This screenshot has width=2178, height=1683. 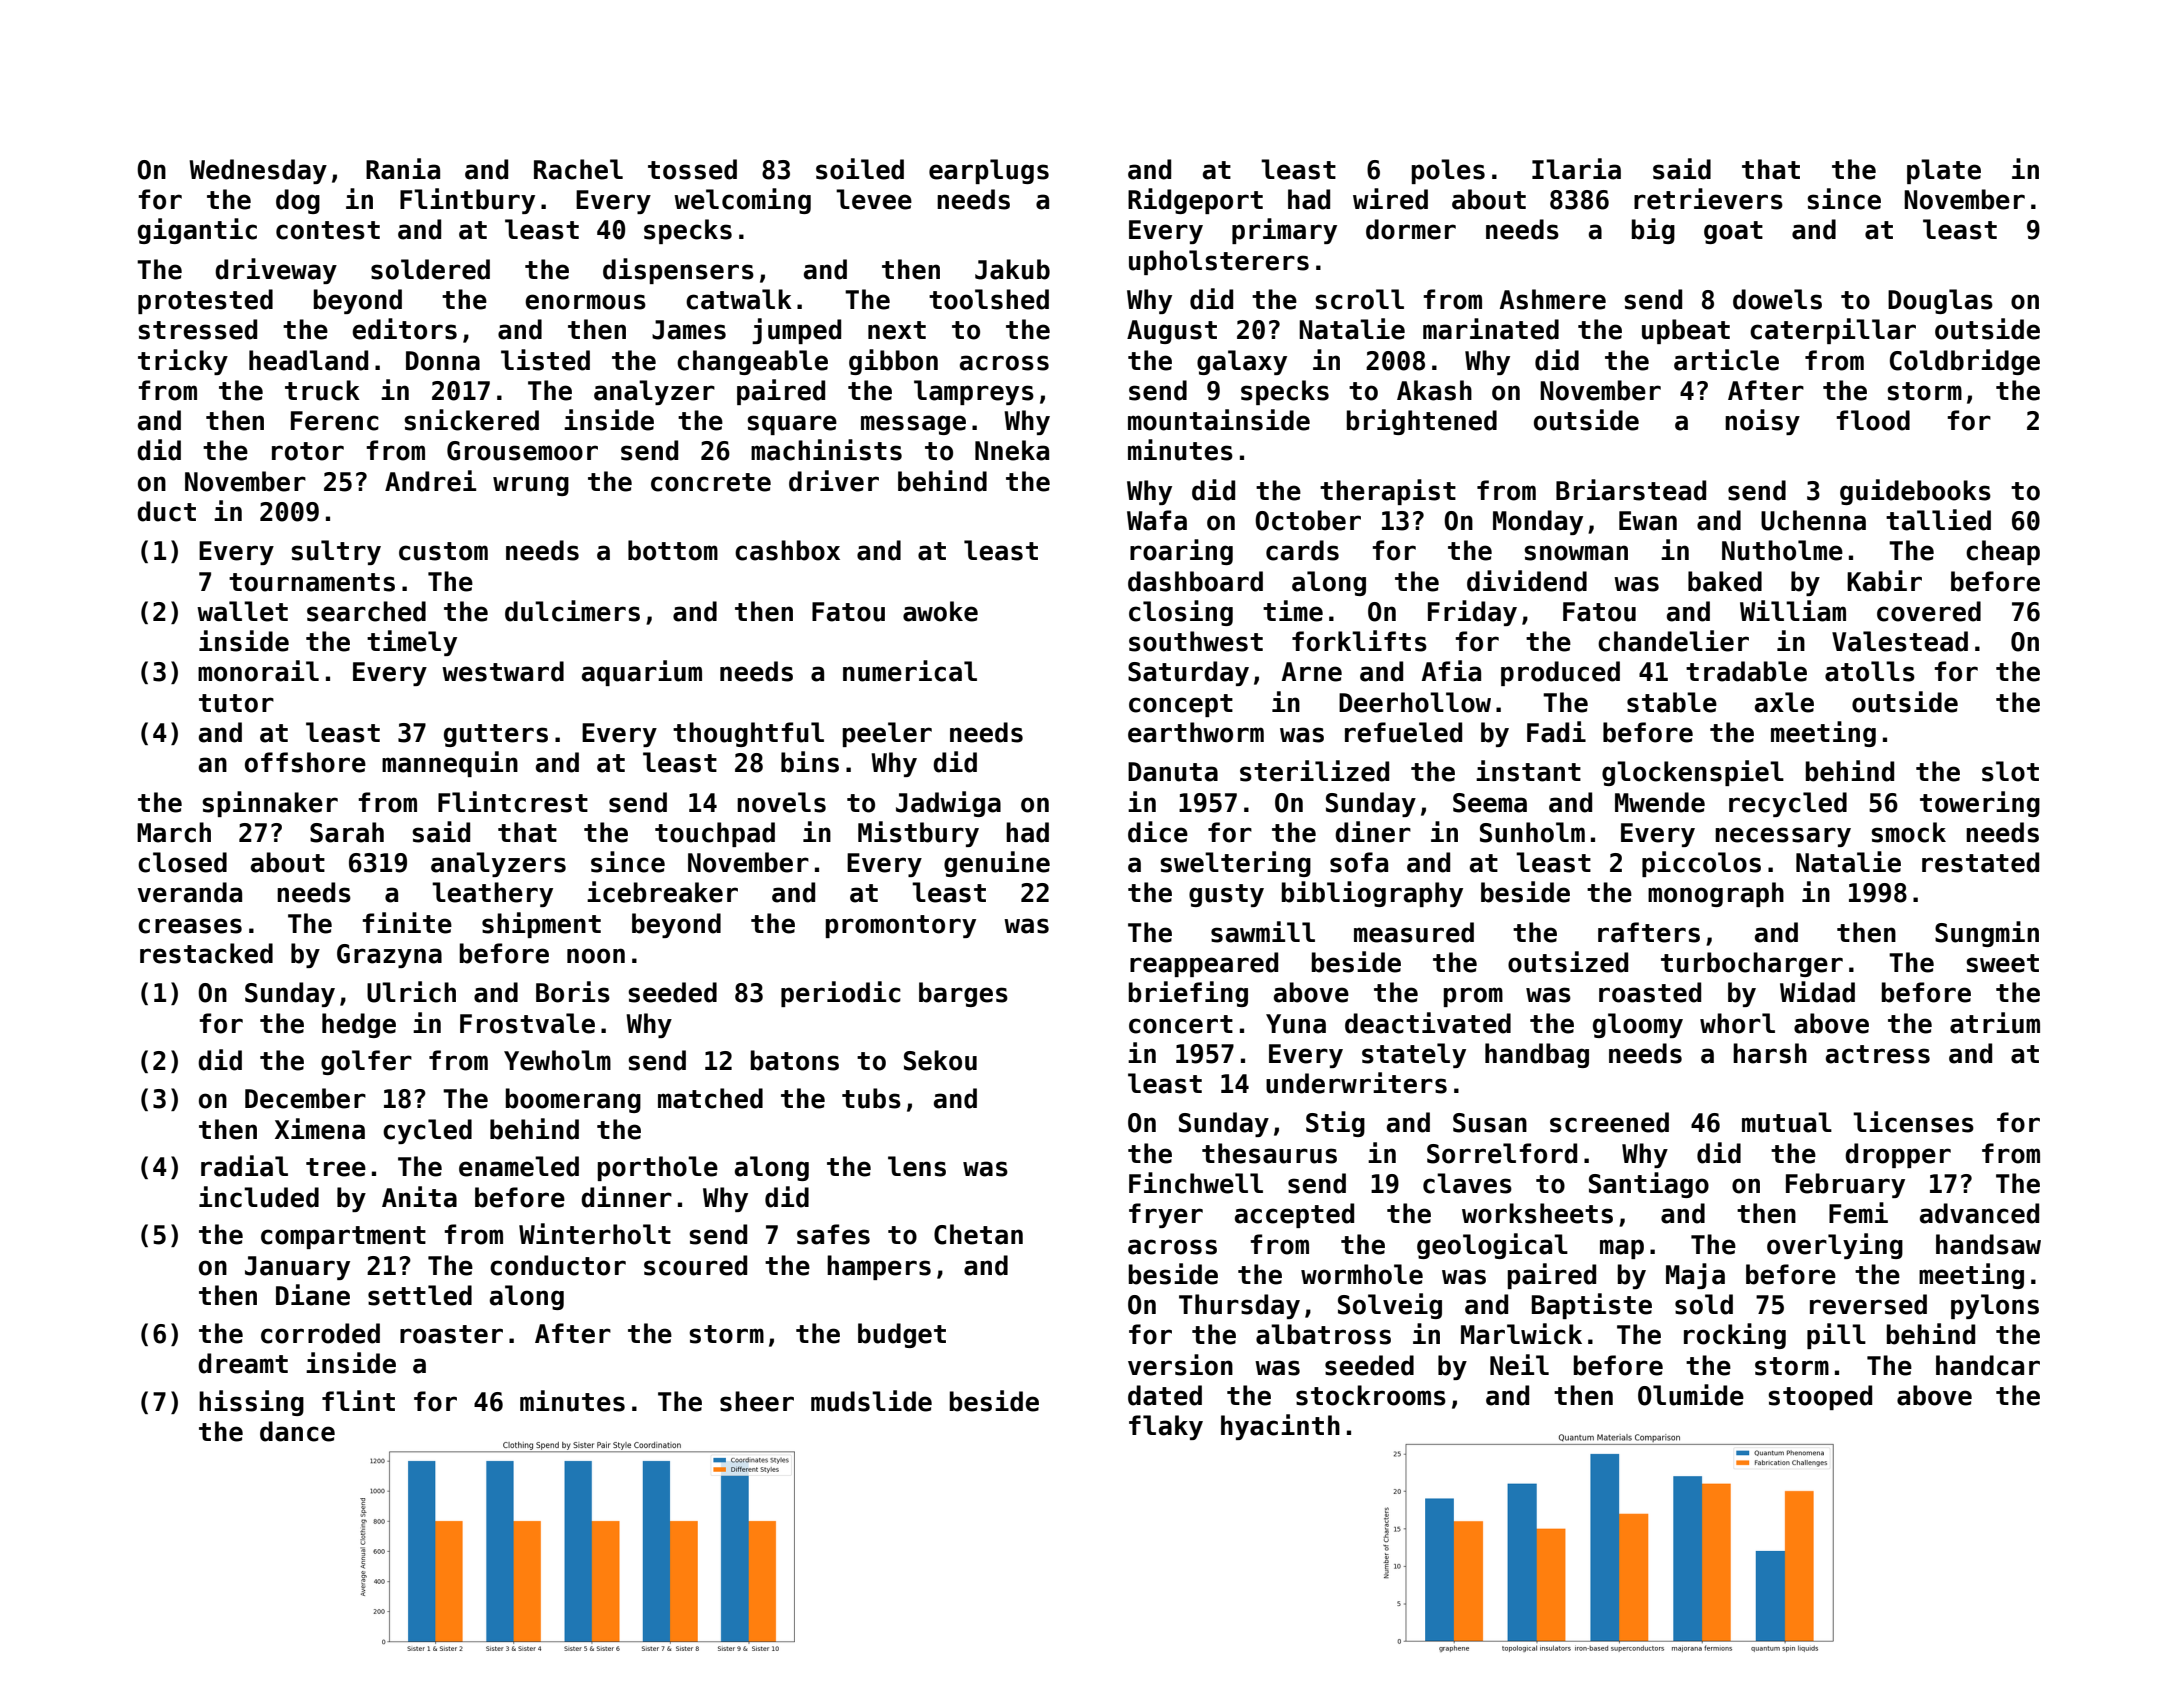 What do you see at coordinates (276, 271) in the screenshot?
I see `driveway` at bounding box center [276, 271].
